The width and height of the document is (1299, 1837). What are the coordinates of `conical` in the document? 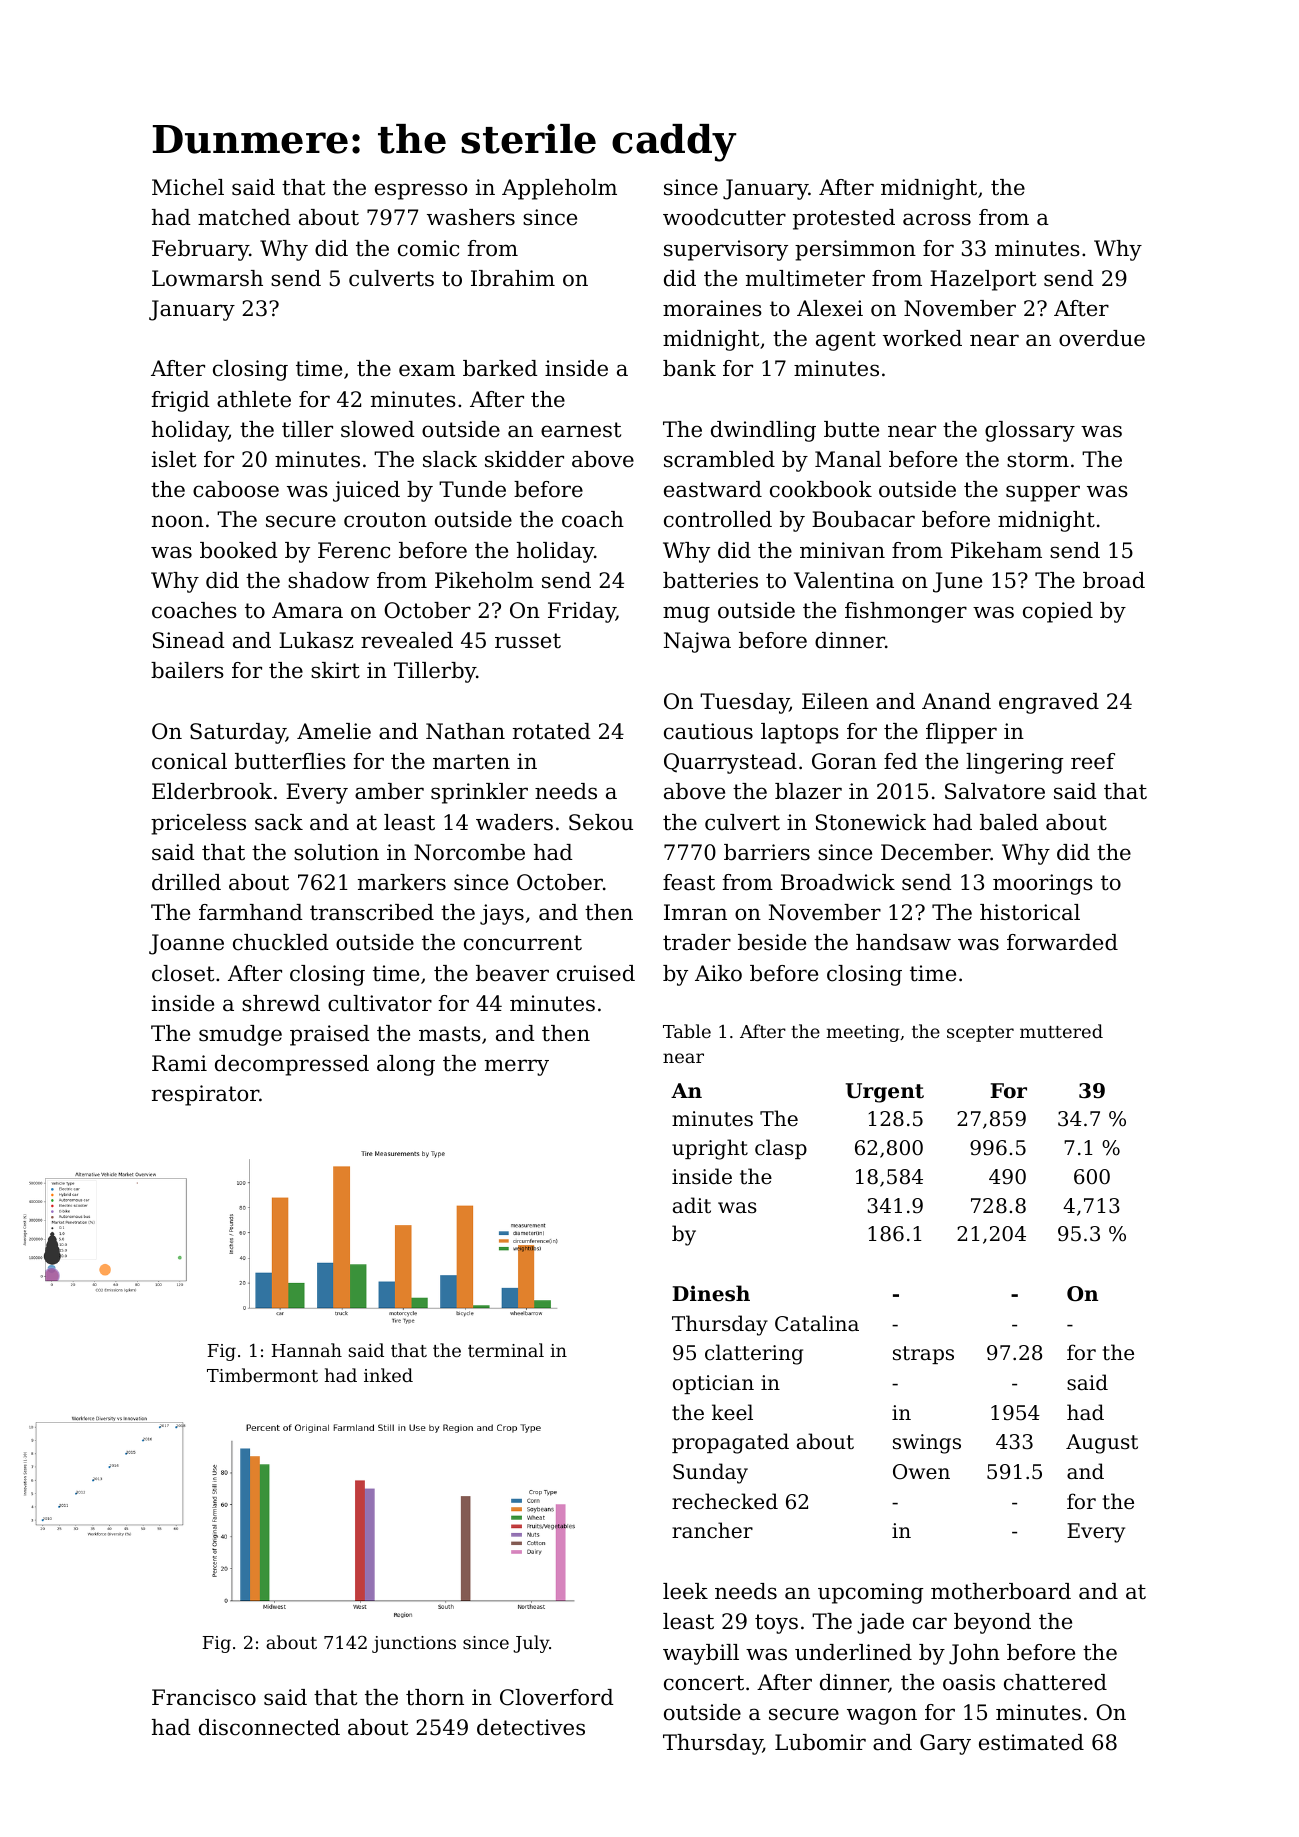 It's located at (189, 761).
